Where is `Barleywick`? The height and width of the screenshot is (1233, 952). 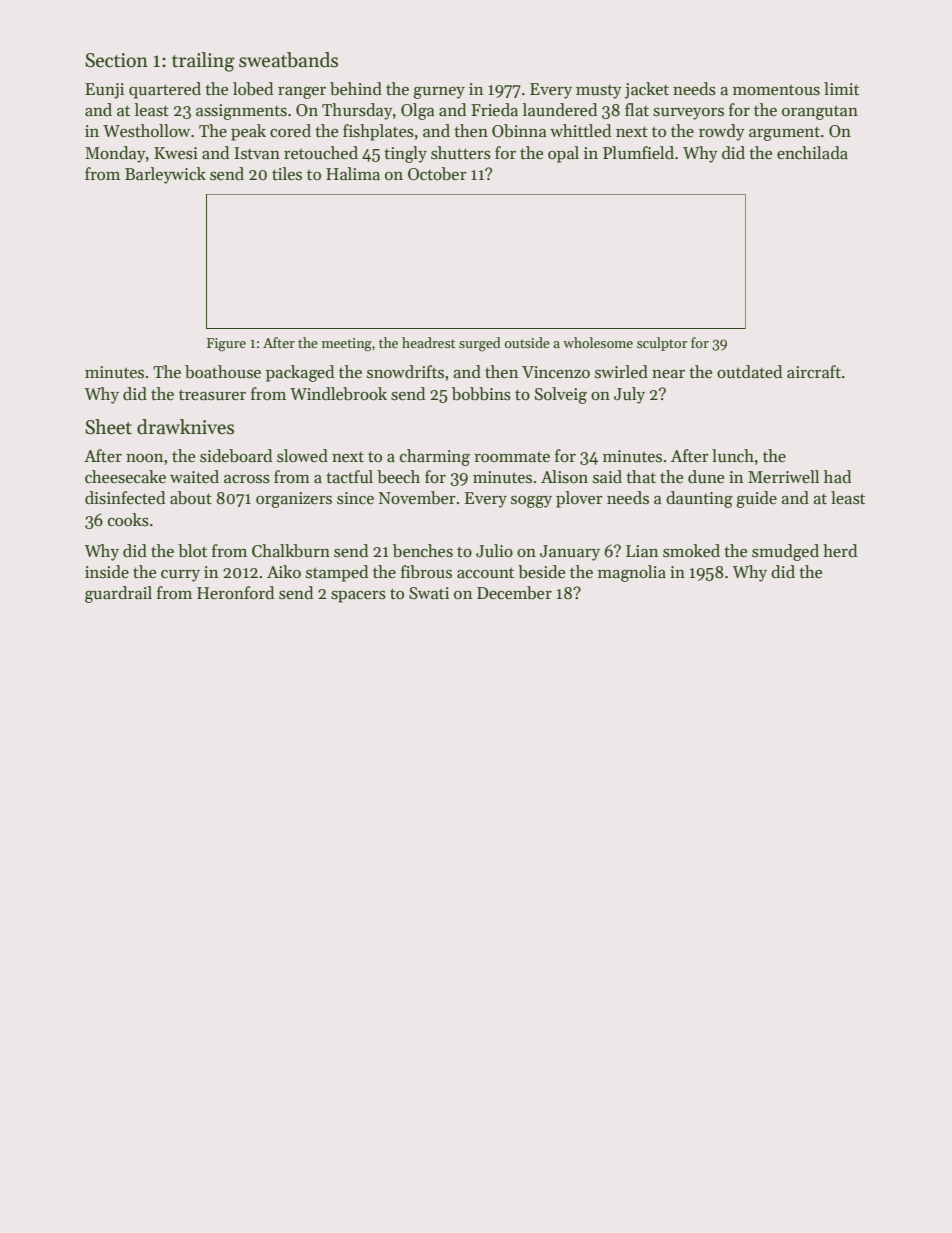 Barleywick is located at coordinates (165, 175).
